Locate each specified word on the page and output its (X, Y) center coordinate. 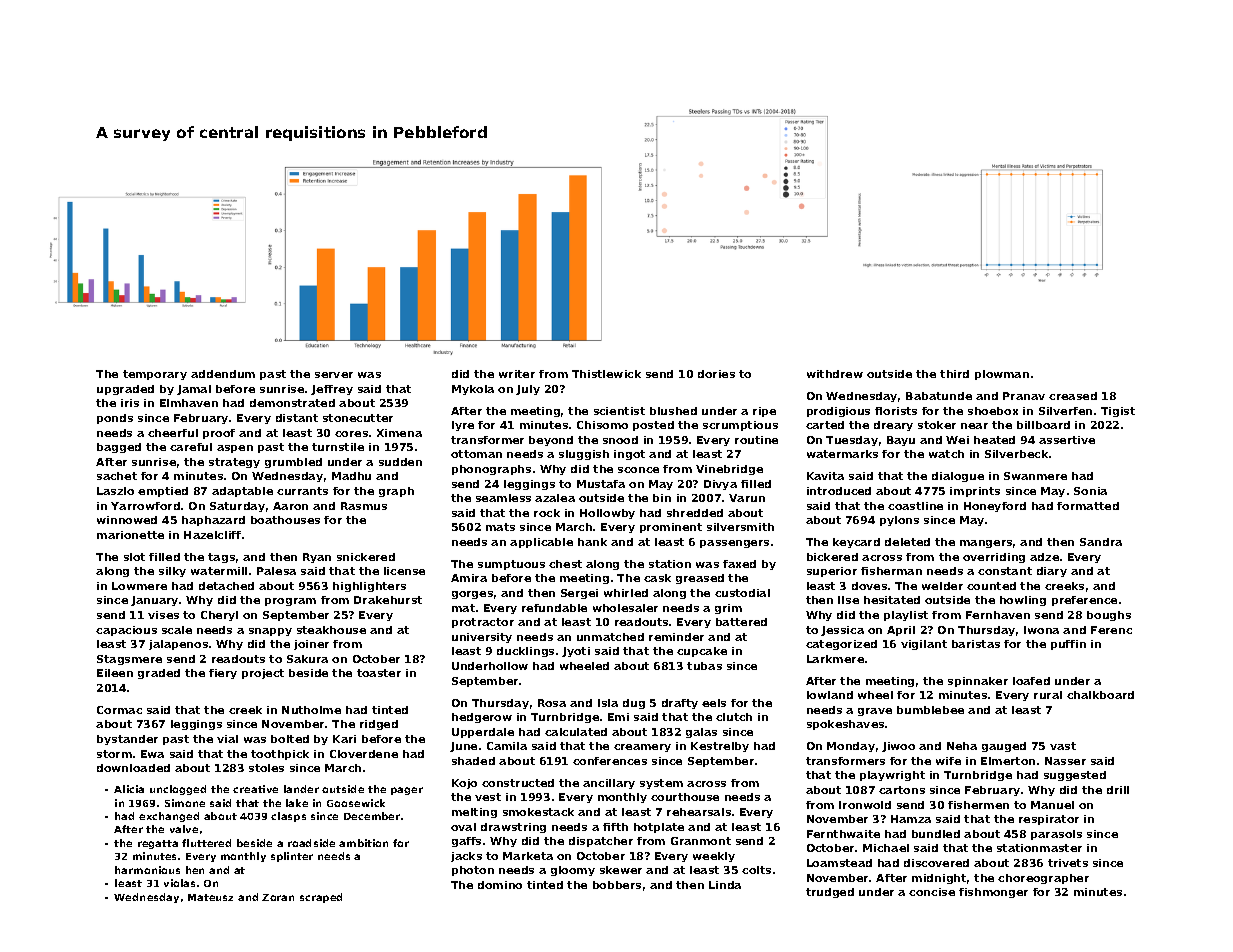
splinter (292, 857)
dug (634, 704)
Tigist (1118, 412)
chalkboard (1100, 695)
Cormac (119, 710)
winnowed (127, 520)
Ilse (848, 600)
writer (517, 374)
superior (832, 572)
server (334, 375)
